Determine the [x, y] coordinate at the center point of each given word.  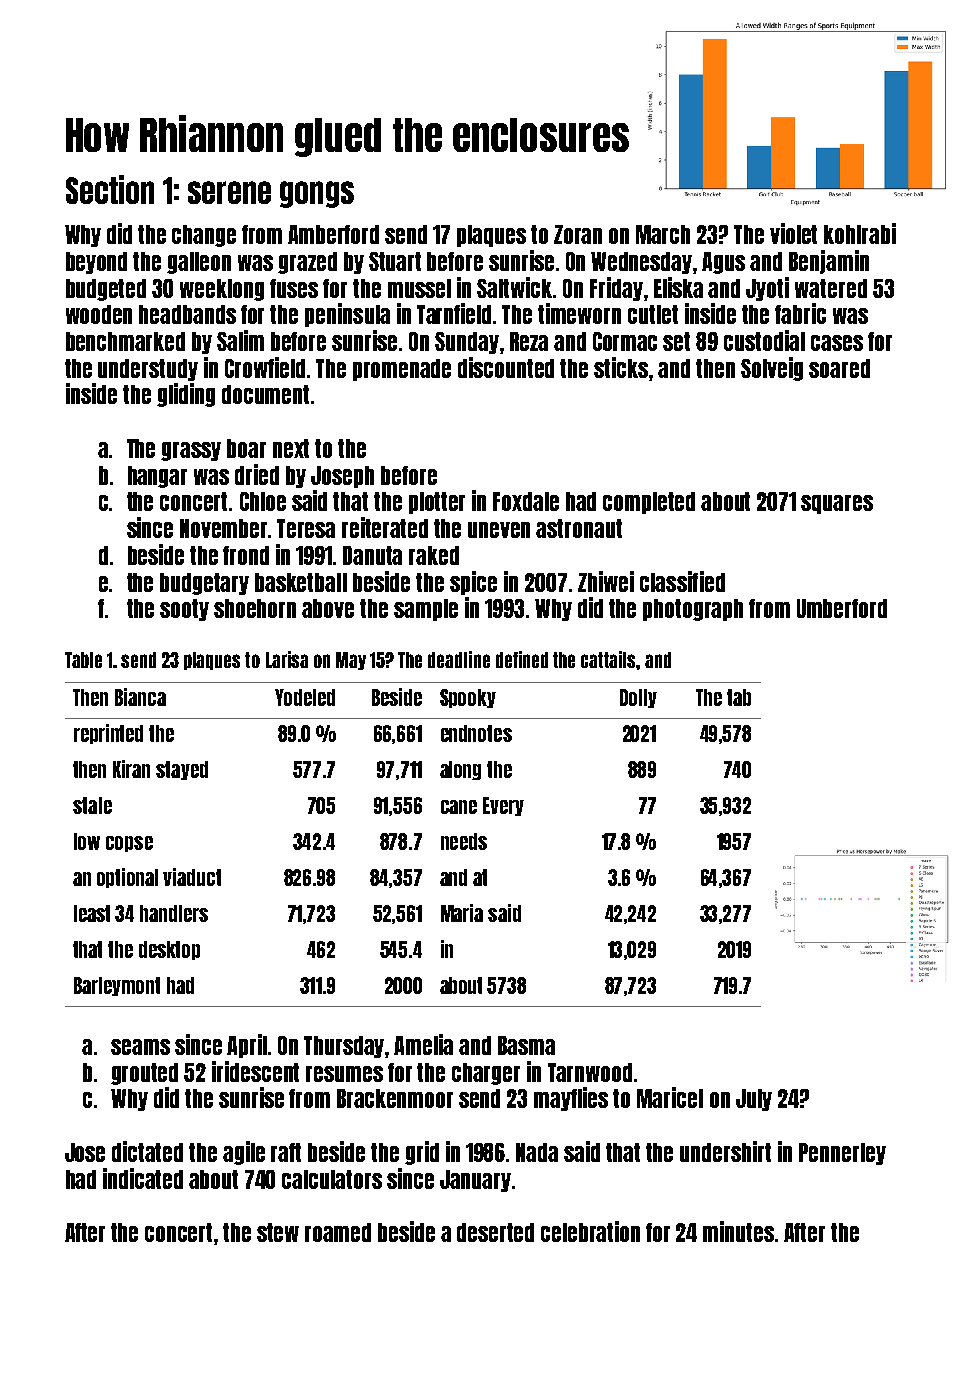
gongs [317, 194]
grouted [144, 1074]
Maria [462, 913]
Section [110, 189]
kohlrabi [860, 233]
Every [503, 806]
